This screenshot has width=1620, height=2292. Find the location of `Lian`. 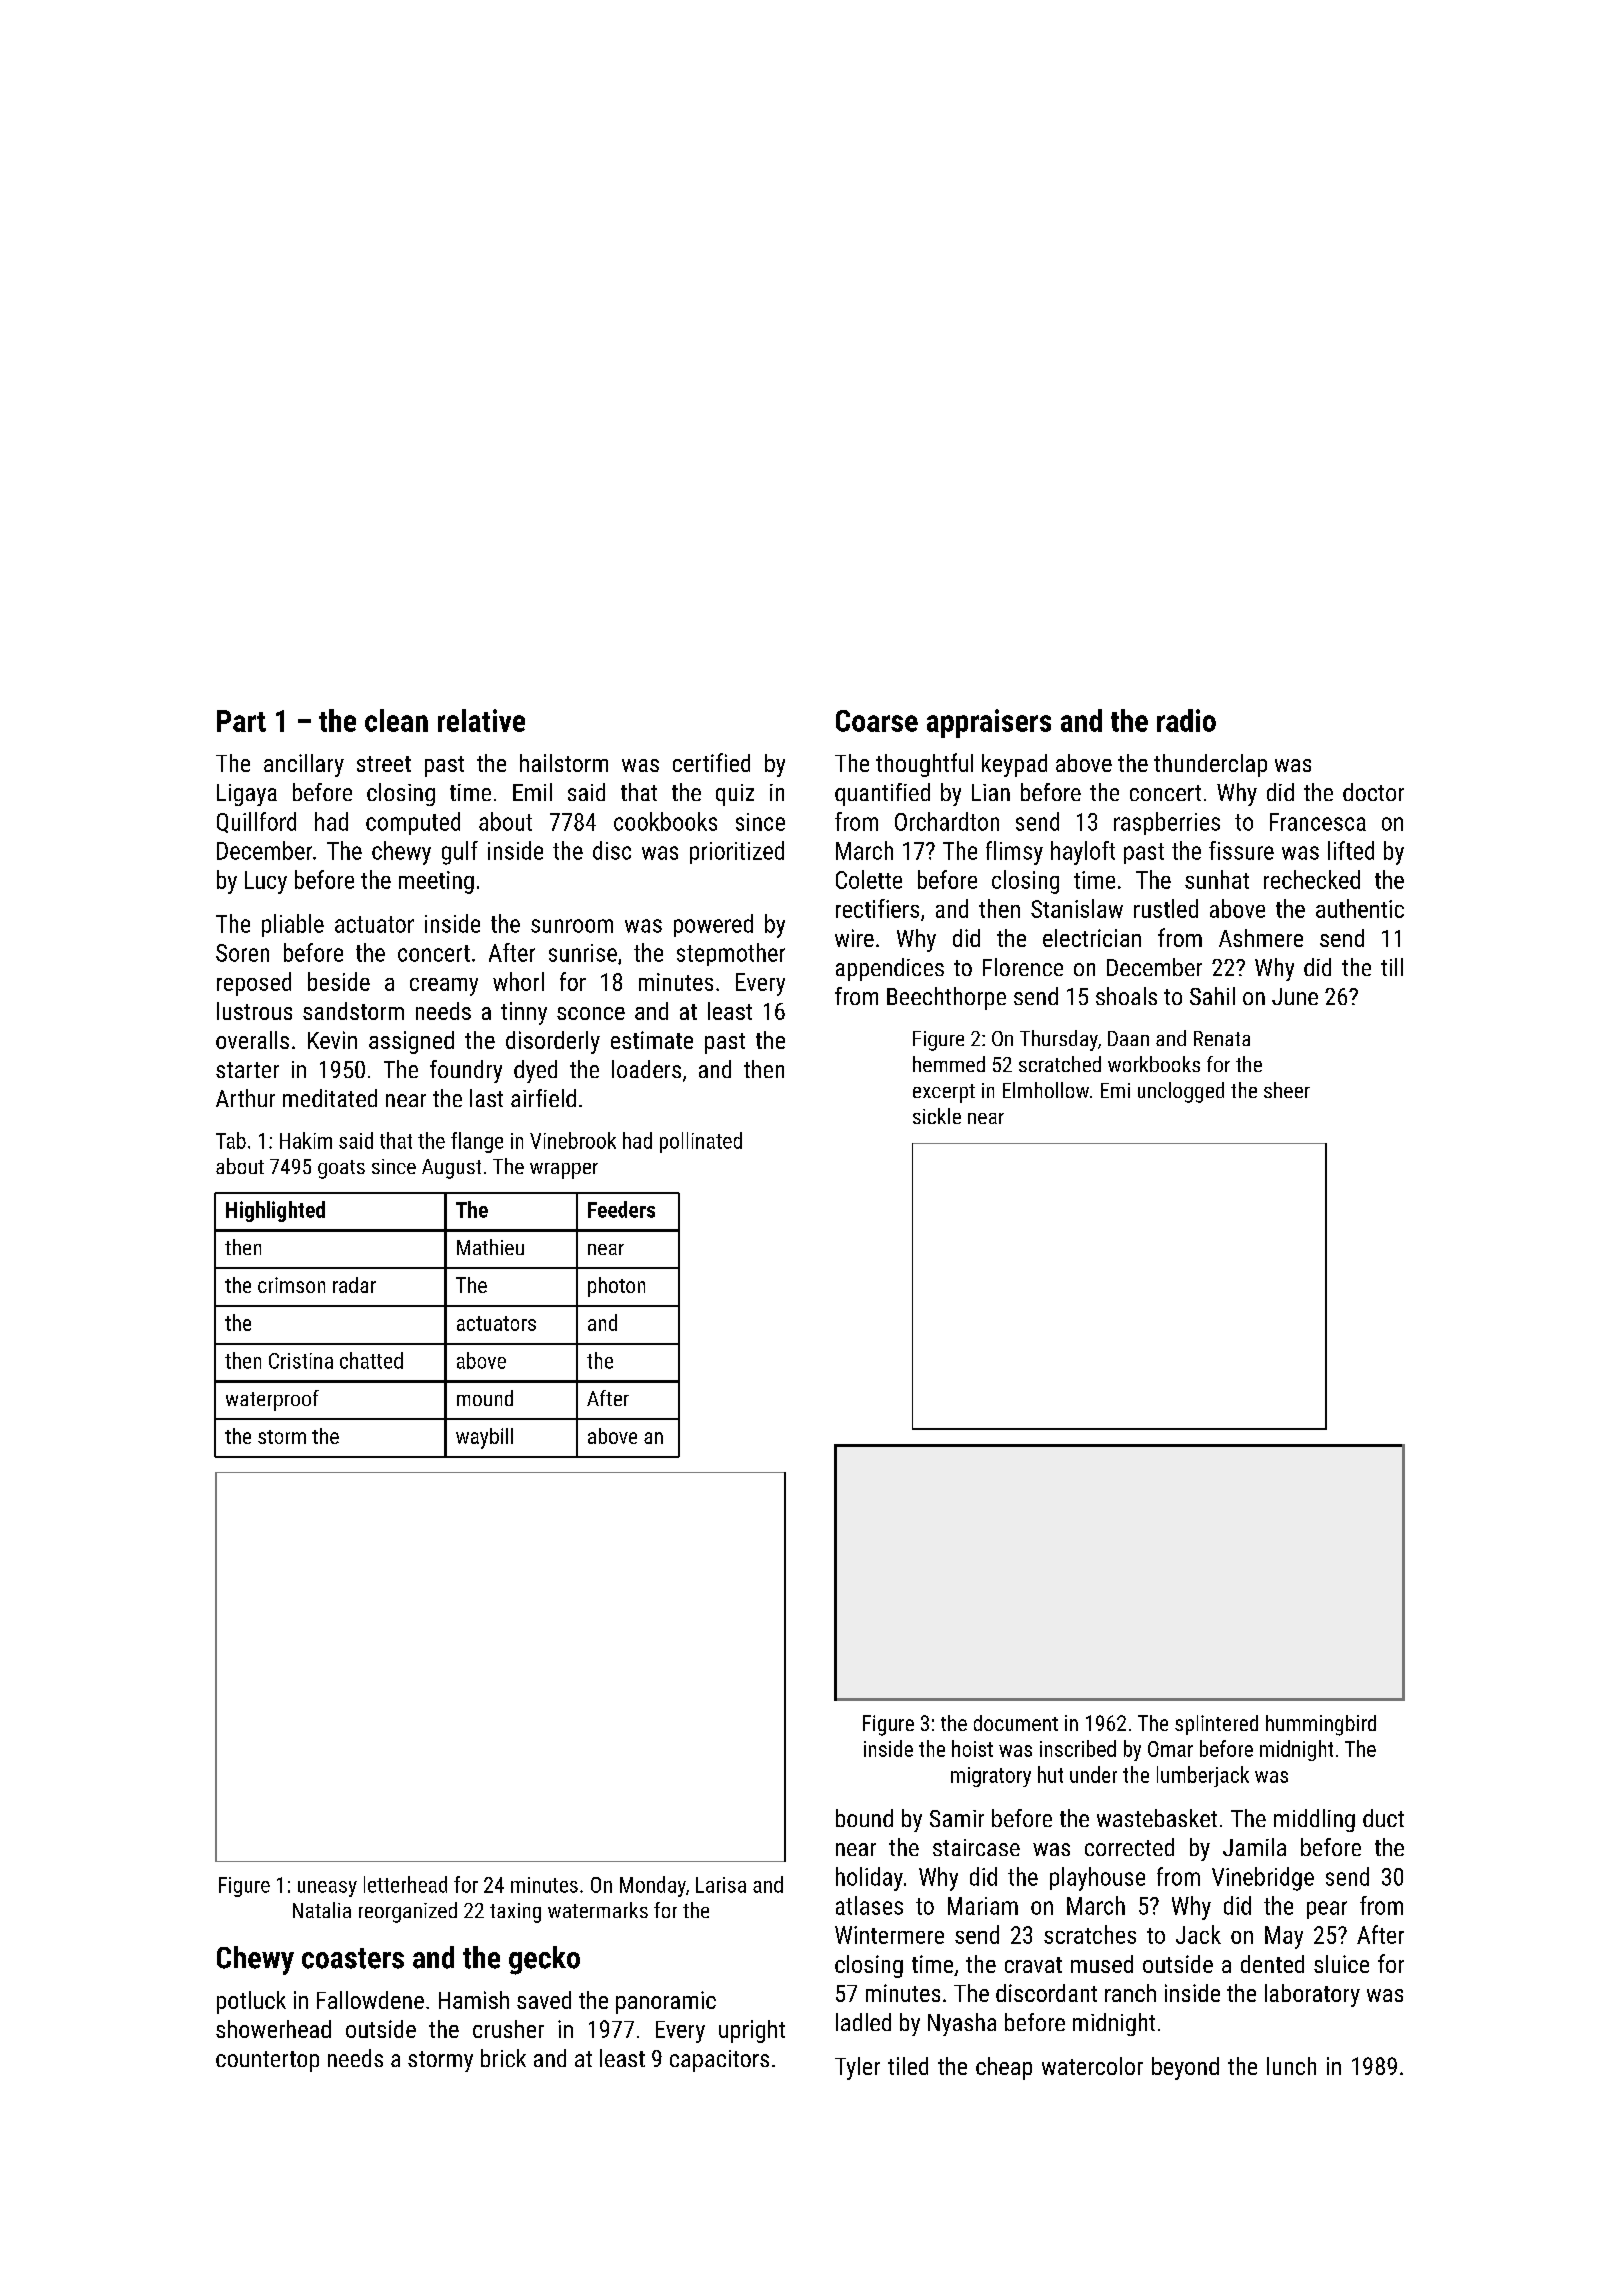

Lian is located at coordinates (991, 792).
